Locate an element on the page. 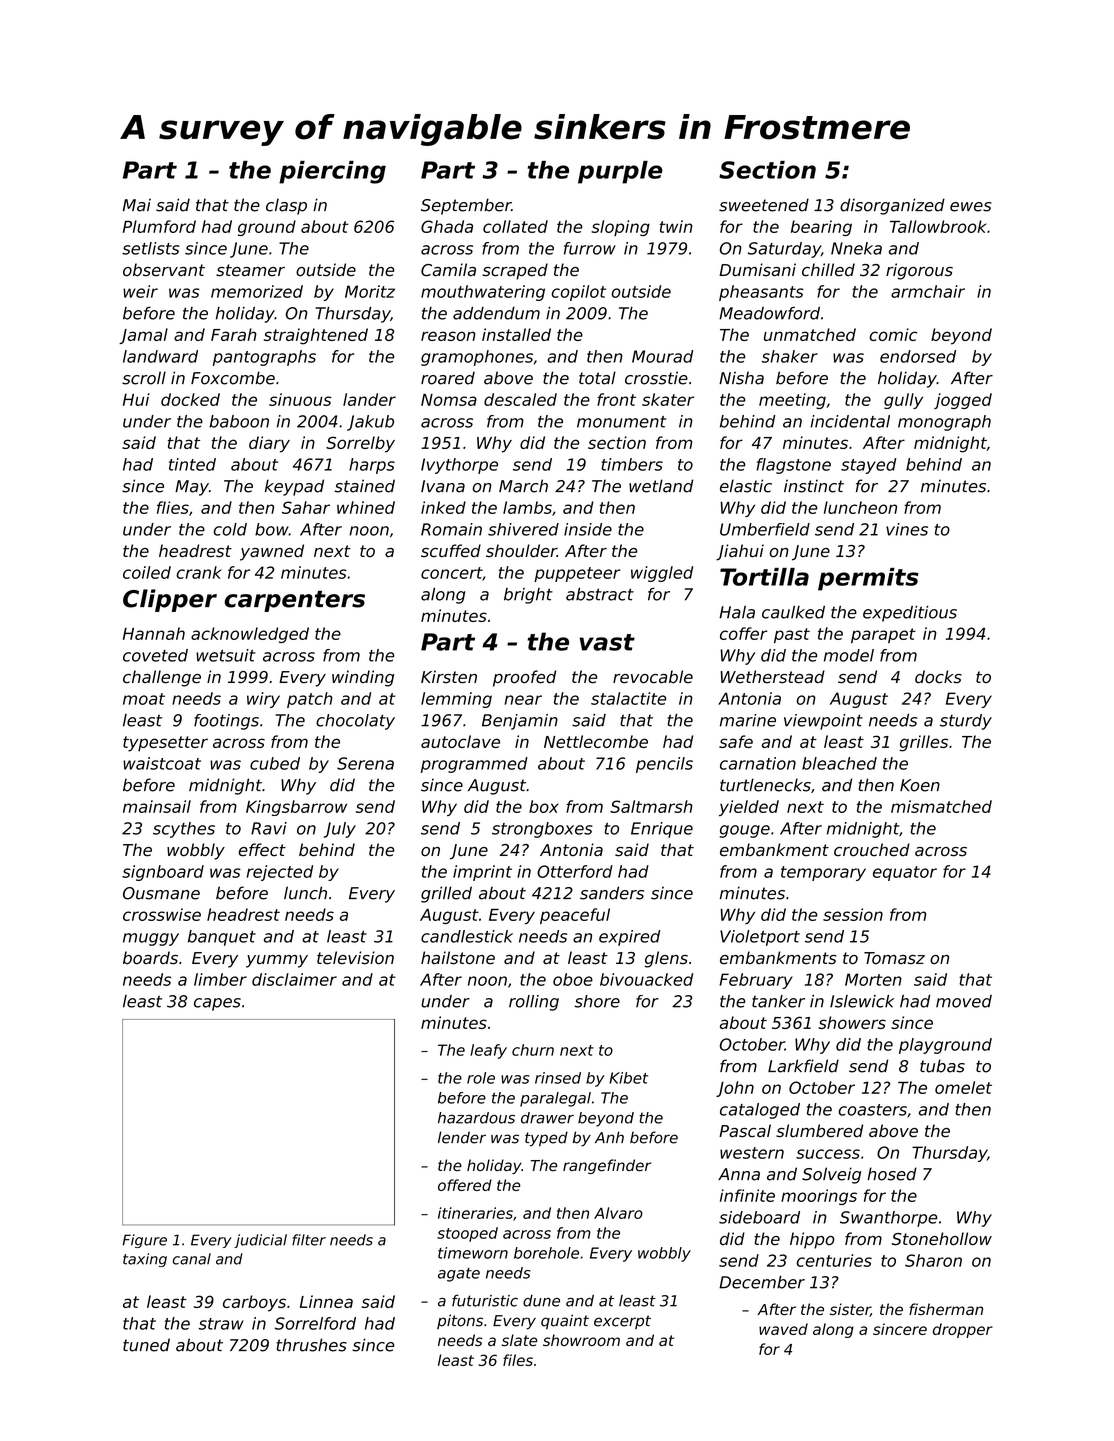  skater is located at coordinates (668, 399).
